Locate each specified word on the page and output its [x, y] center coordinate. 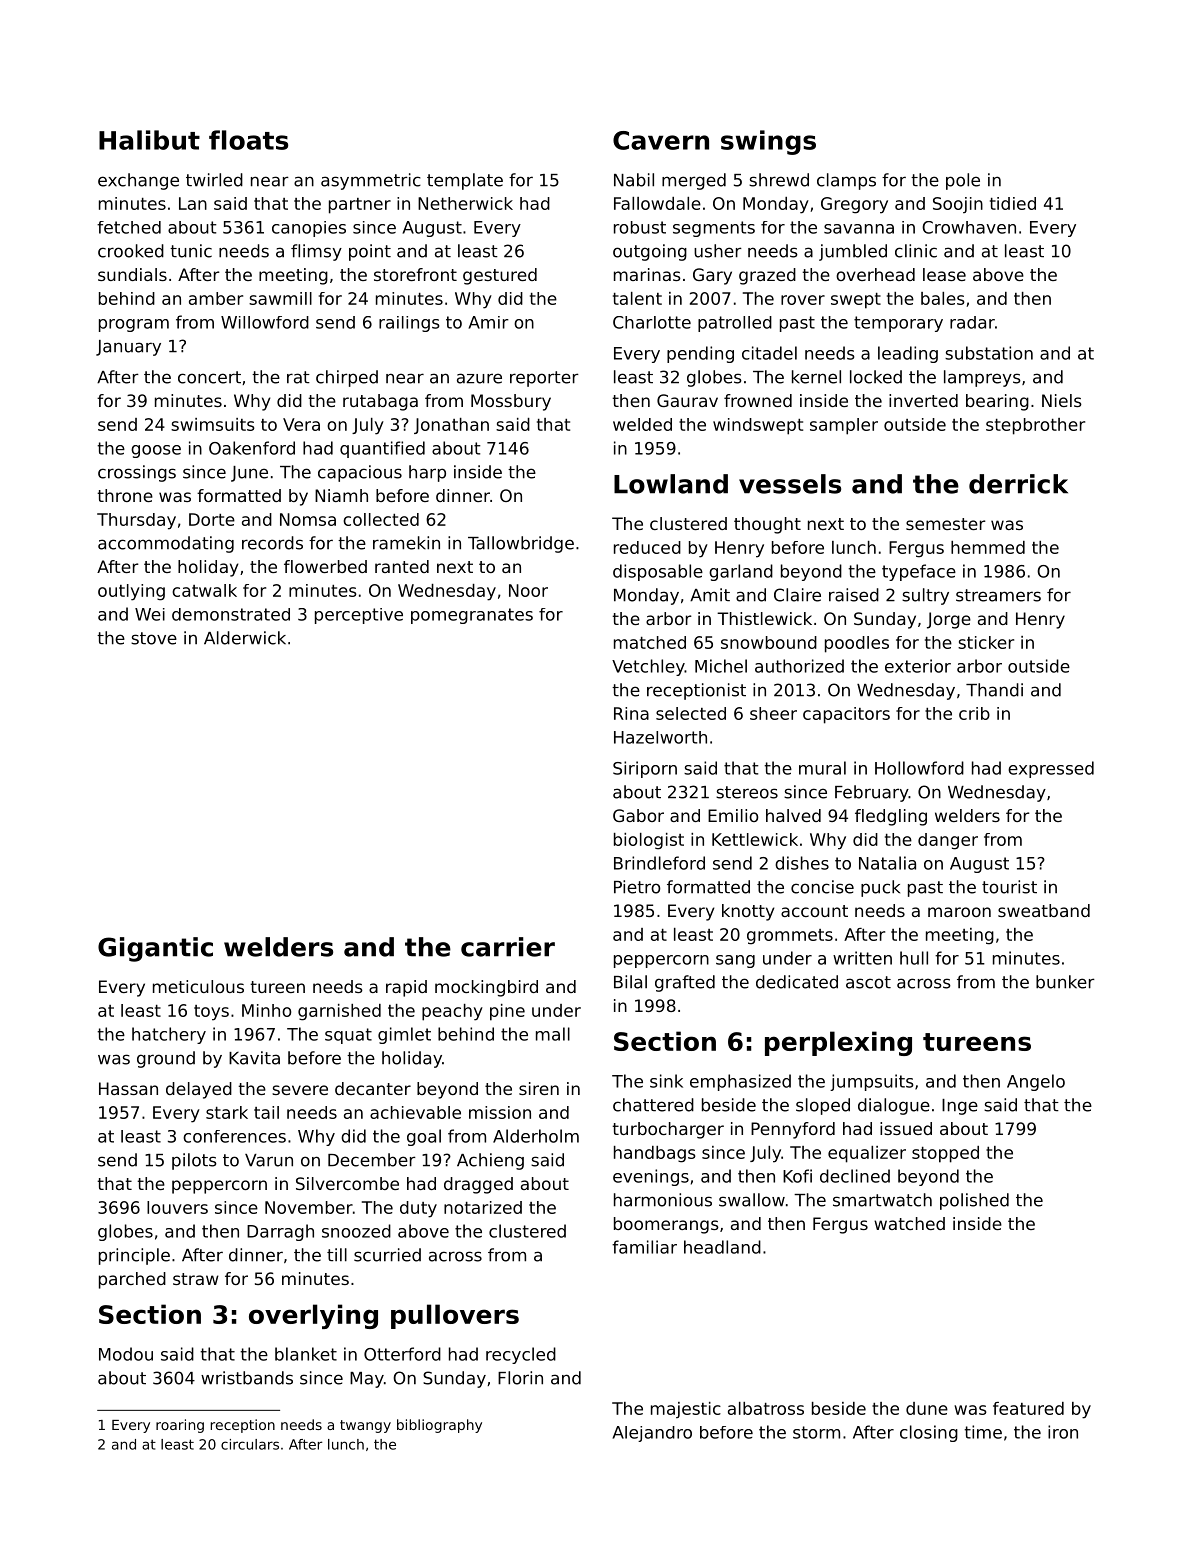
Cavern [661, 140]
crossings [137, 473]
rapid [406, 988]
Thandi [994, 690]
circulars [250, 1444]
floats [248, 140]
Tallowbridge [521, 544]
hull [914, 958]
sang [735, 961]
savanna [859, 229]
